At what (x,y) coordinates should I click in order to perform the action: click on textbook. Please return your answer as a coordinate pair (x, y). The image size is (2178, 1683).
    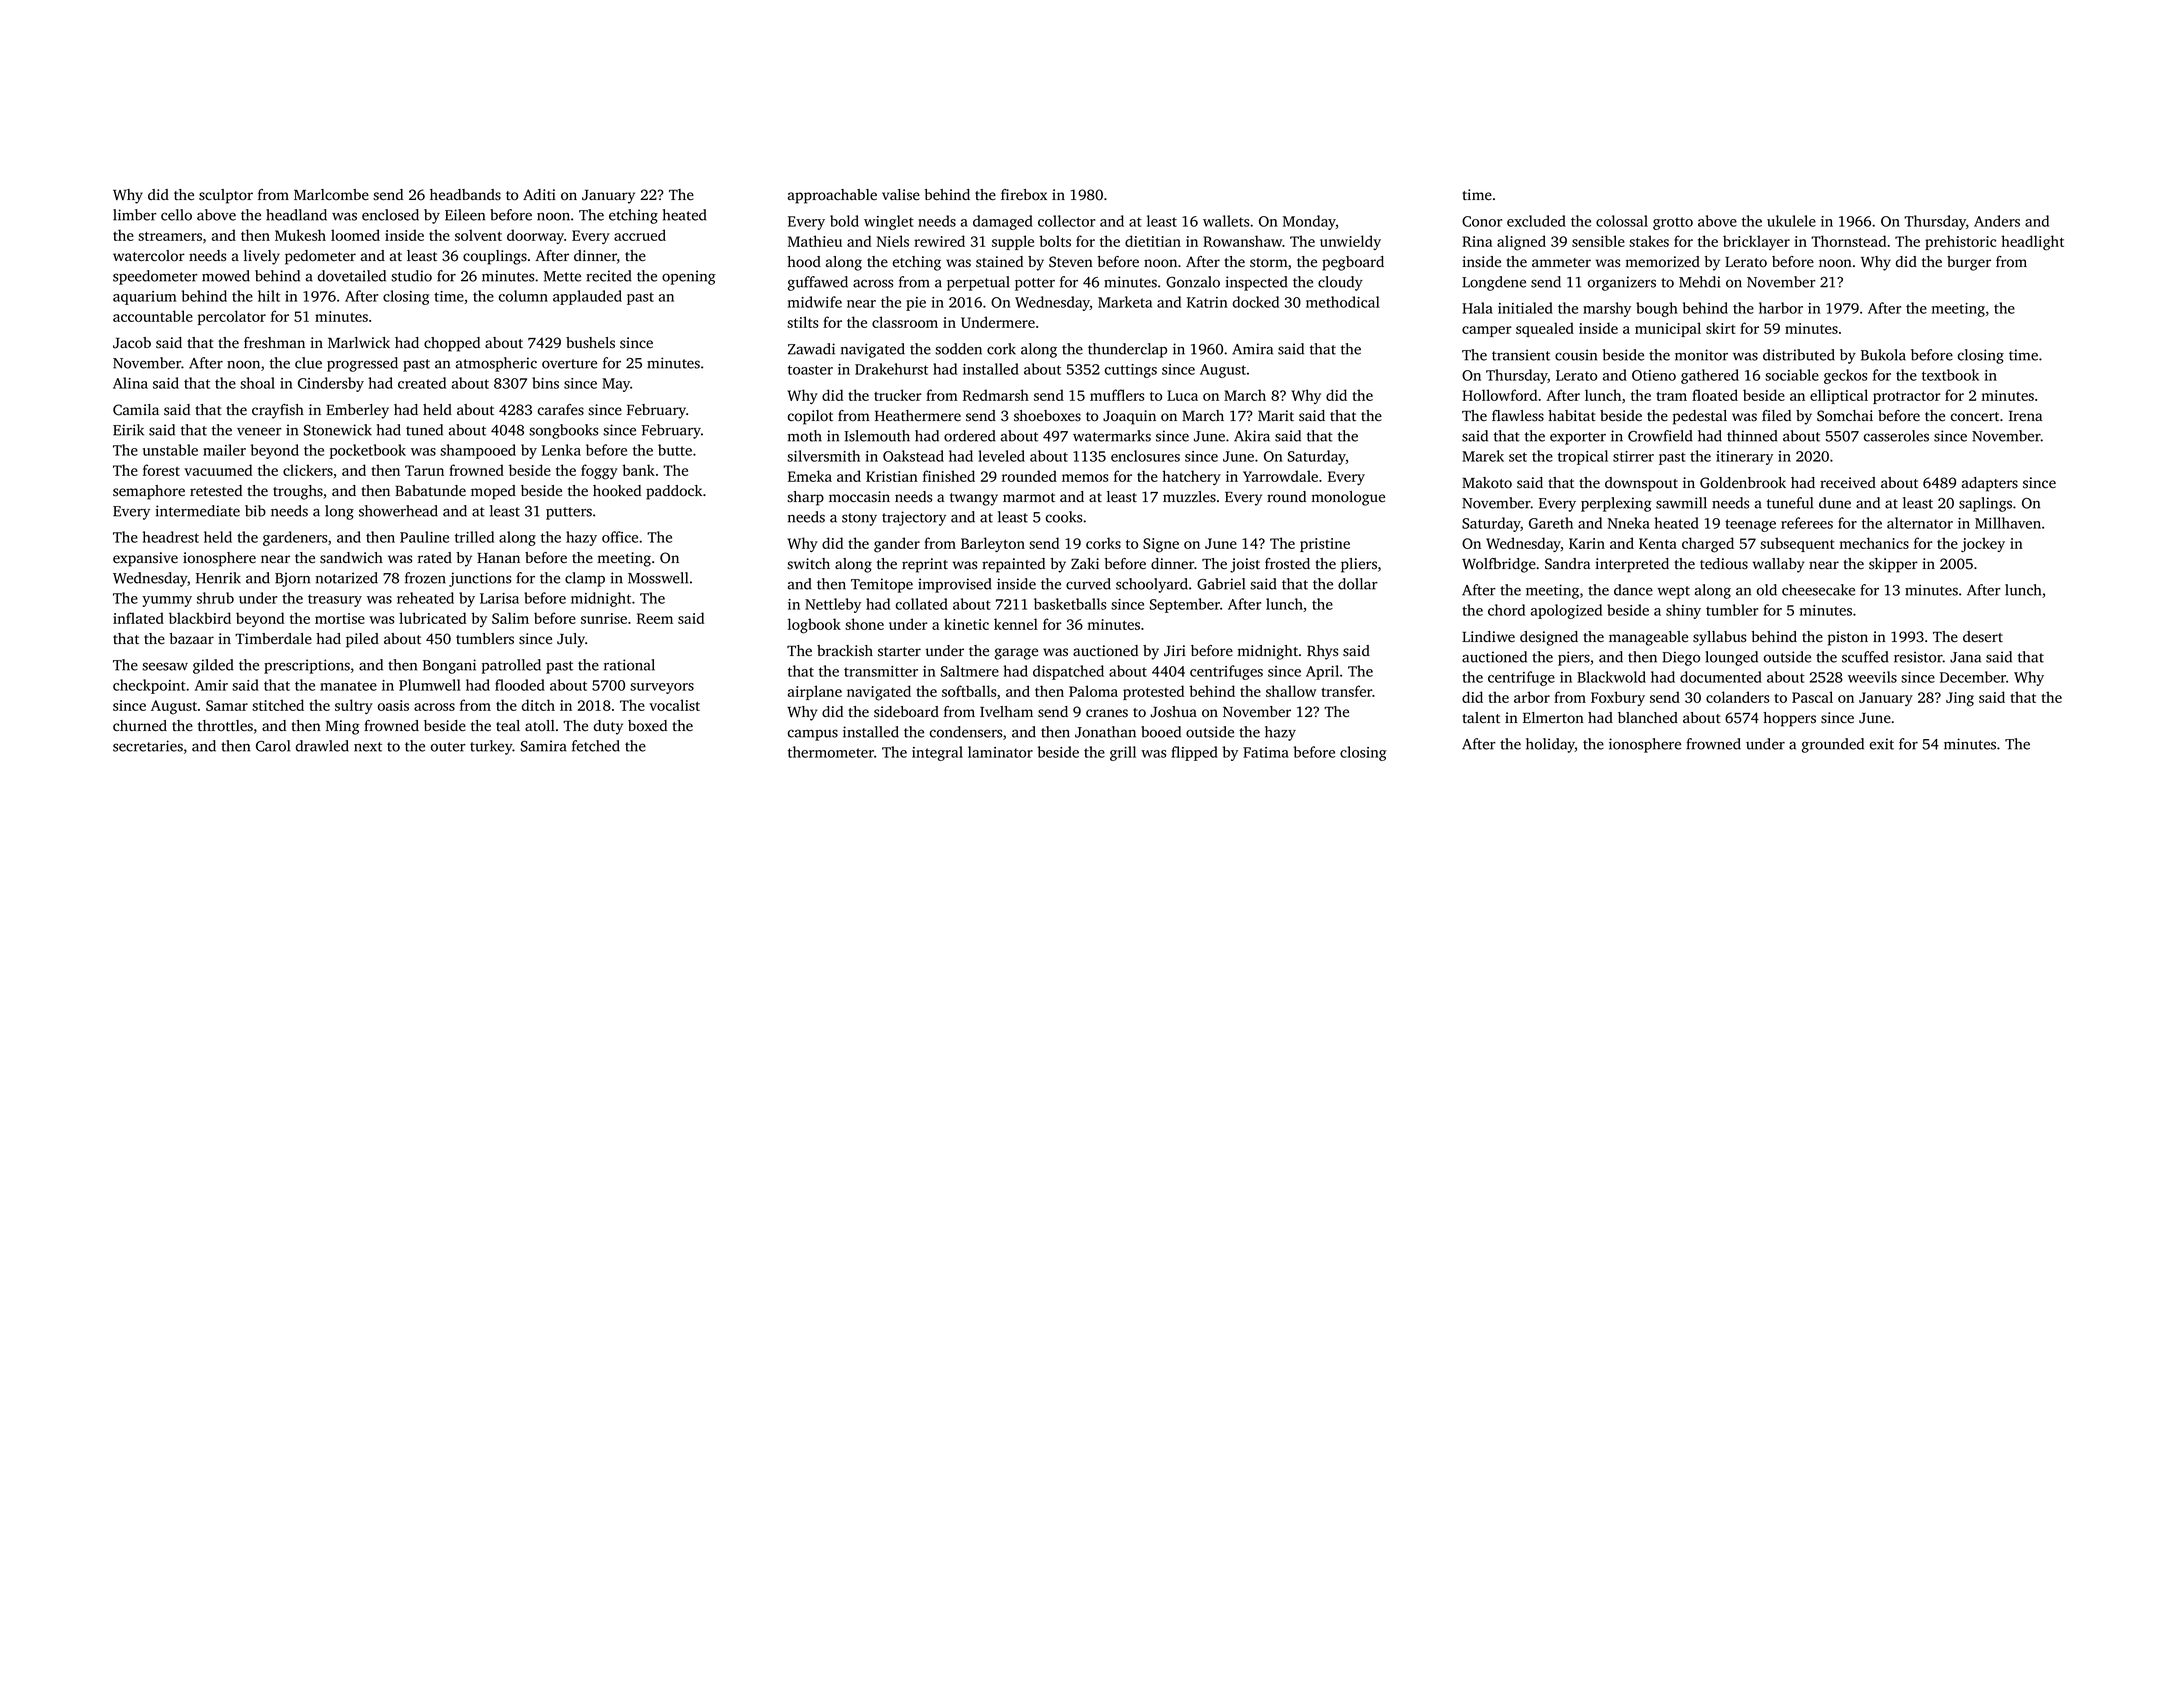
    Looking at the image, I should click on (1950, 375).
